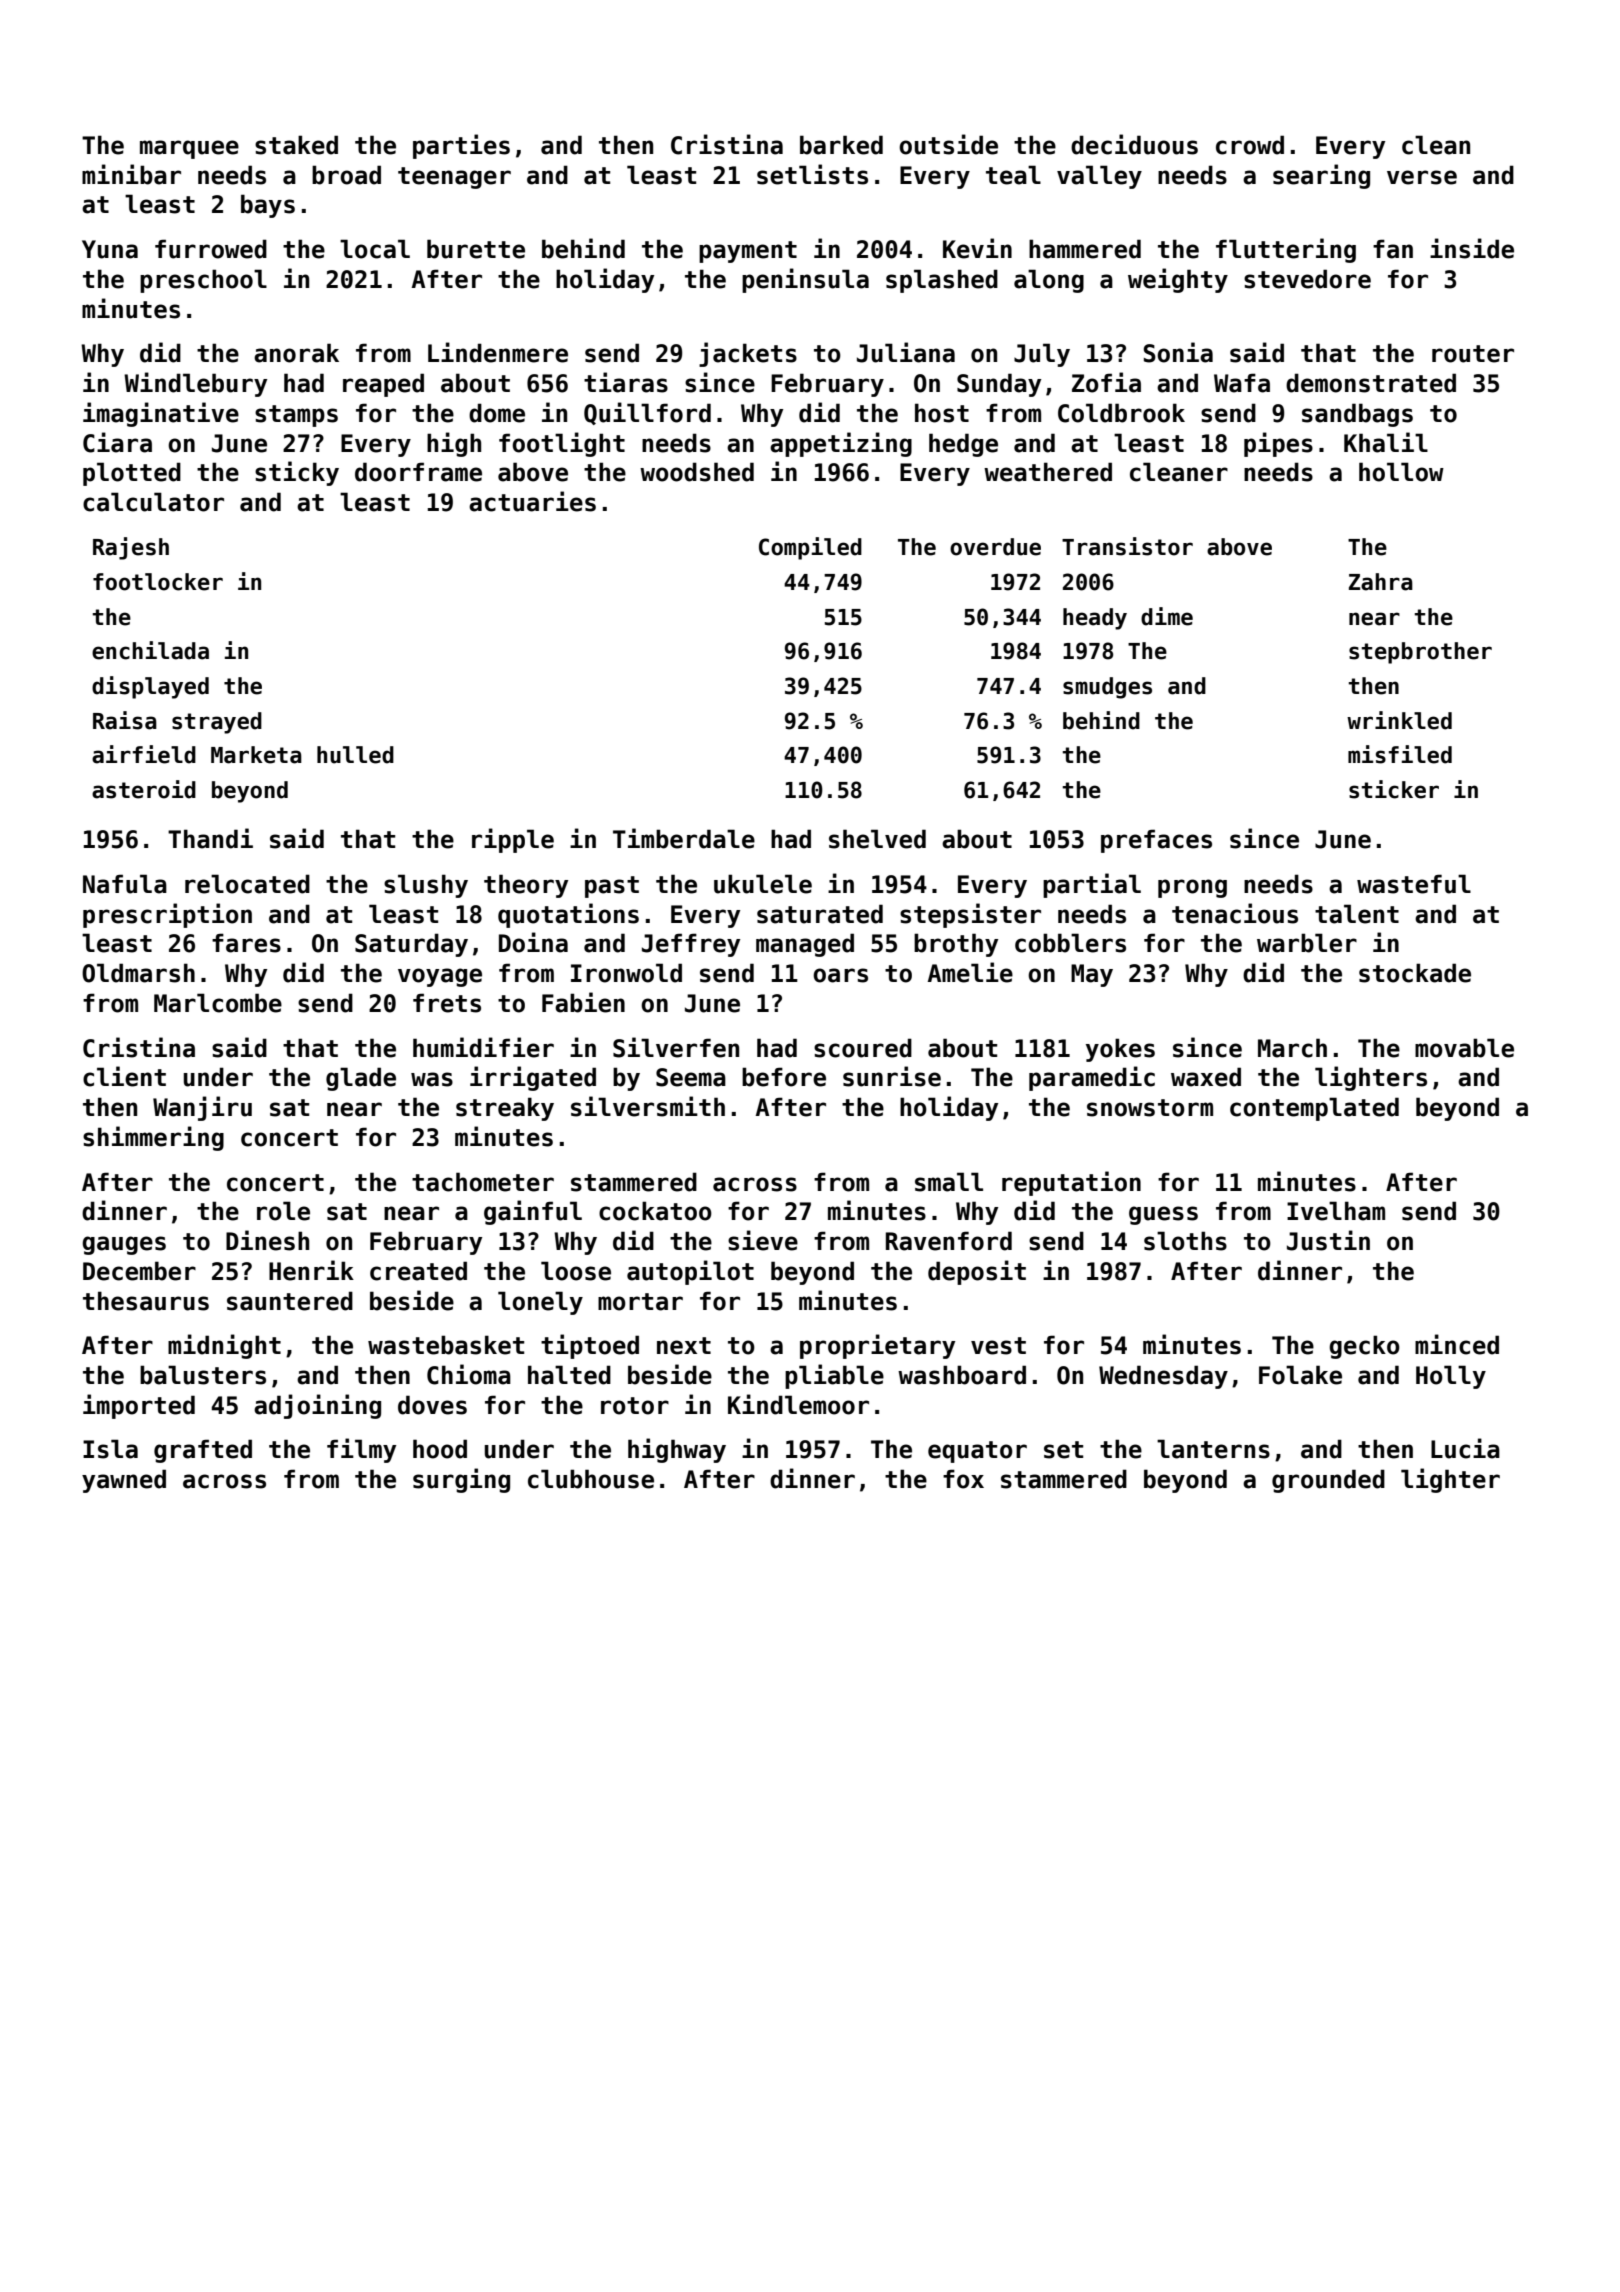 The image size is (1620, 2292). Describe the element at coordinates (1250, 145) in the document. I see `crowd` at that location.
